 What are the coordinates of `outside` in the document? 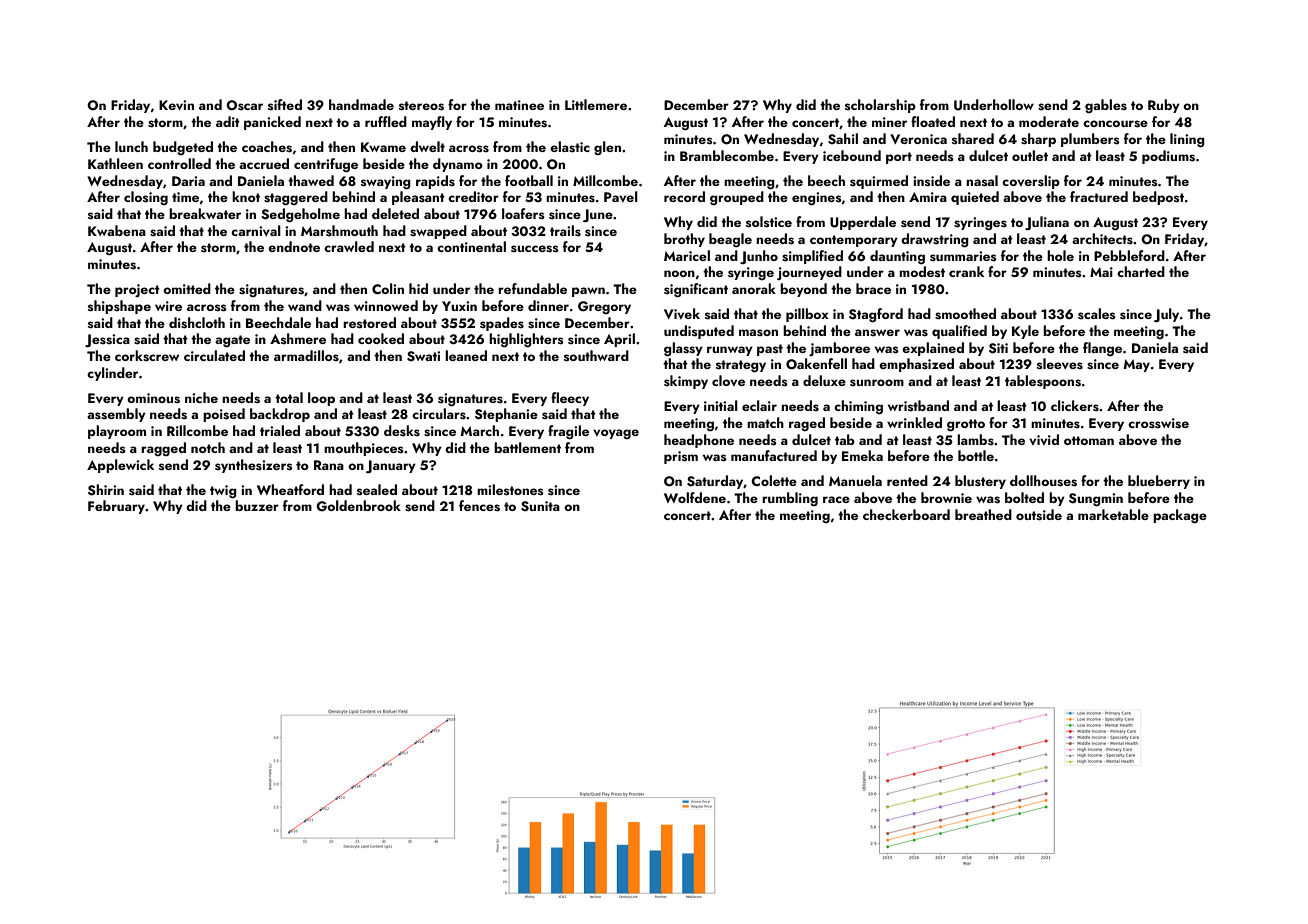 It's located at (1039, 515).
